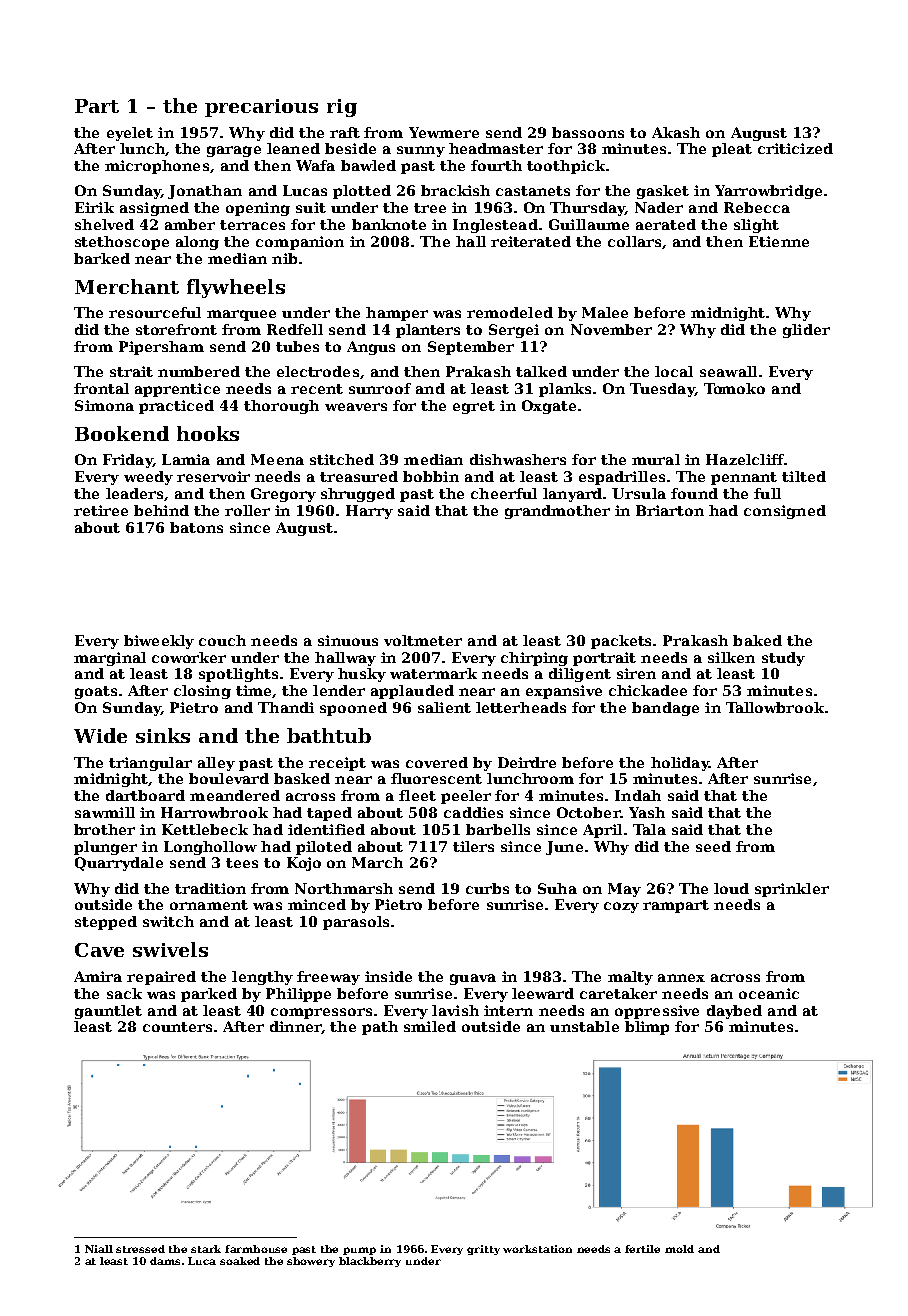 The image size is (908, 1316). What do you see at coordinates (261, 108) in the screenshot?
I see `precarious` at bounding box center [261, 108].
